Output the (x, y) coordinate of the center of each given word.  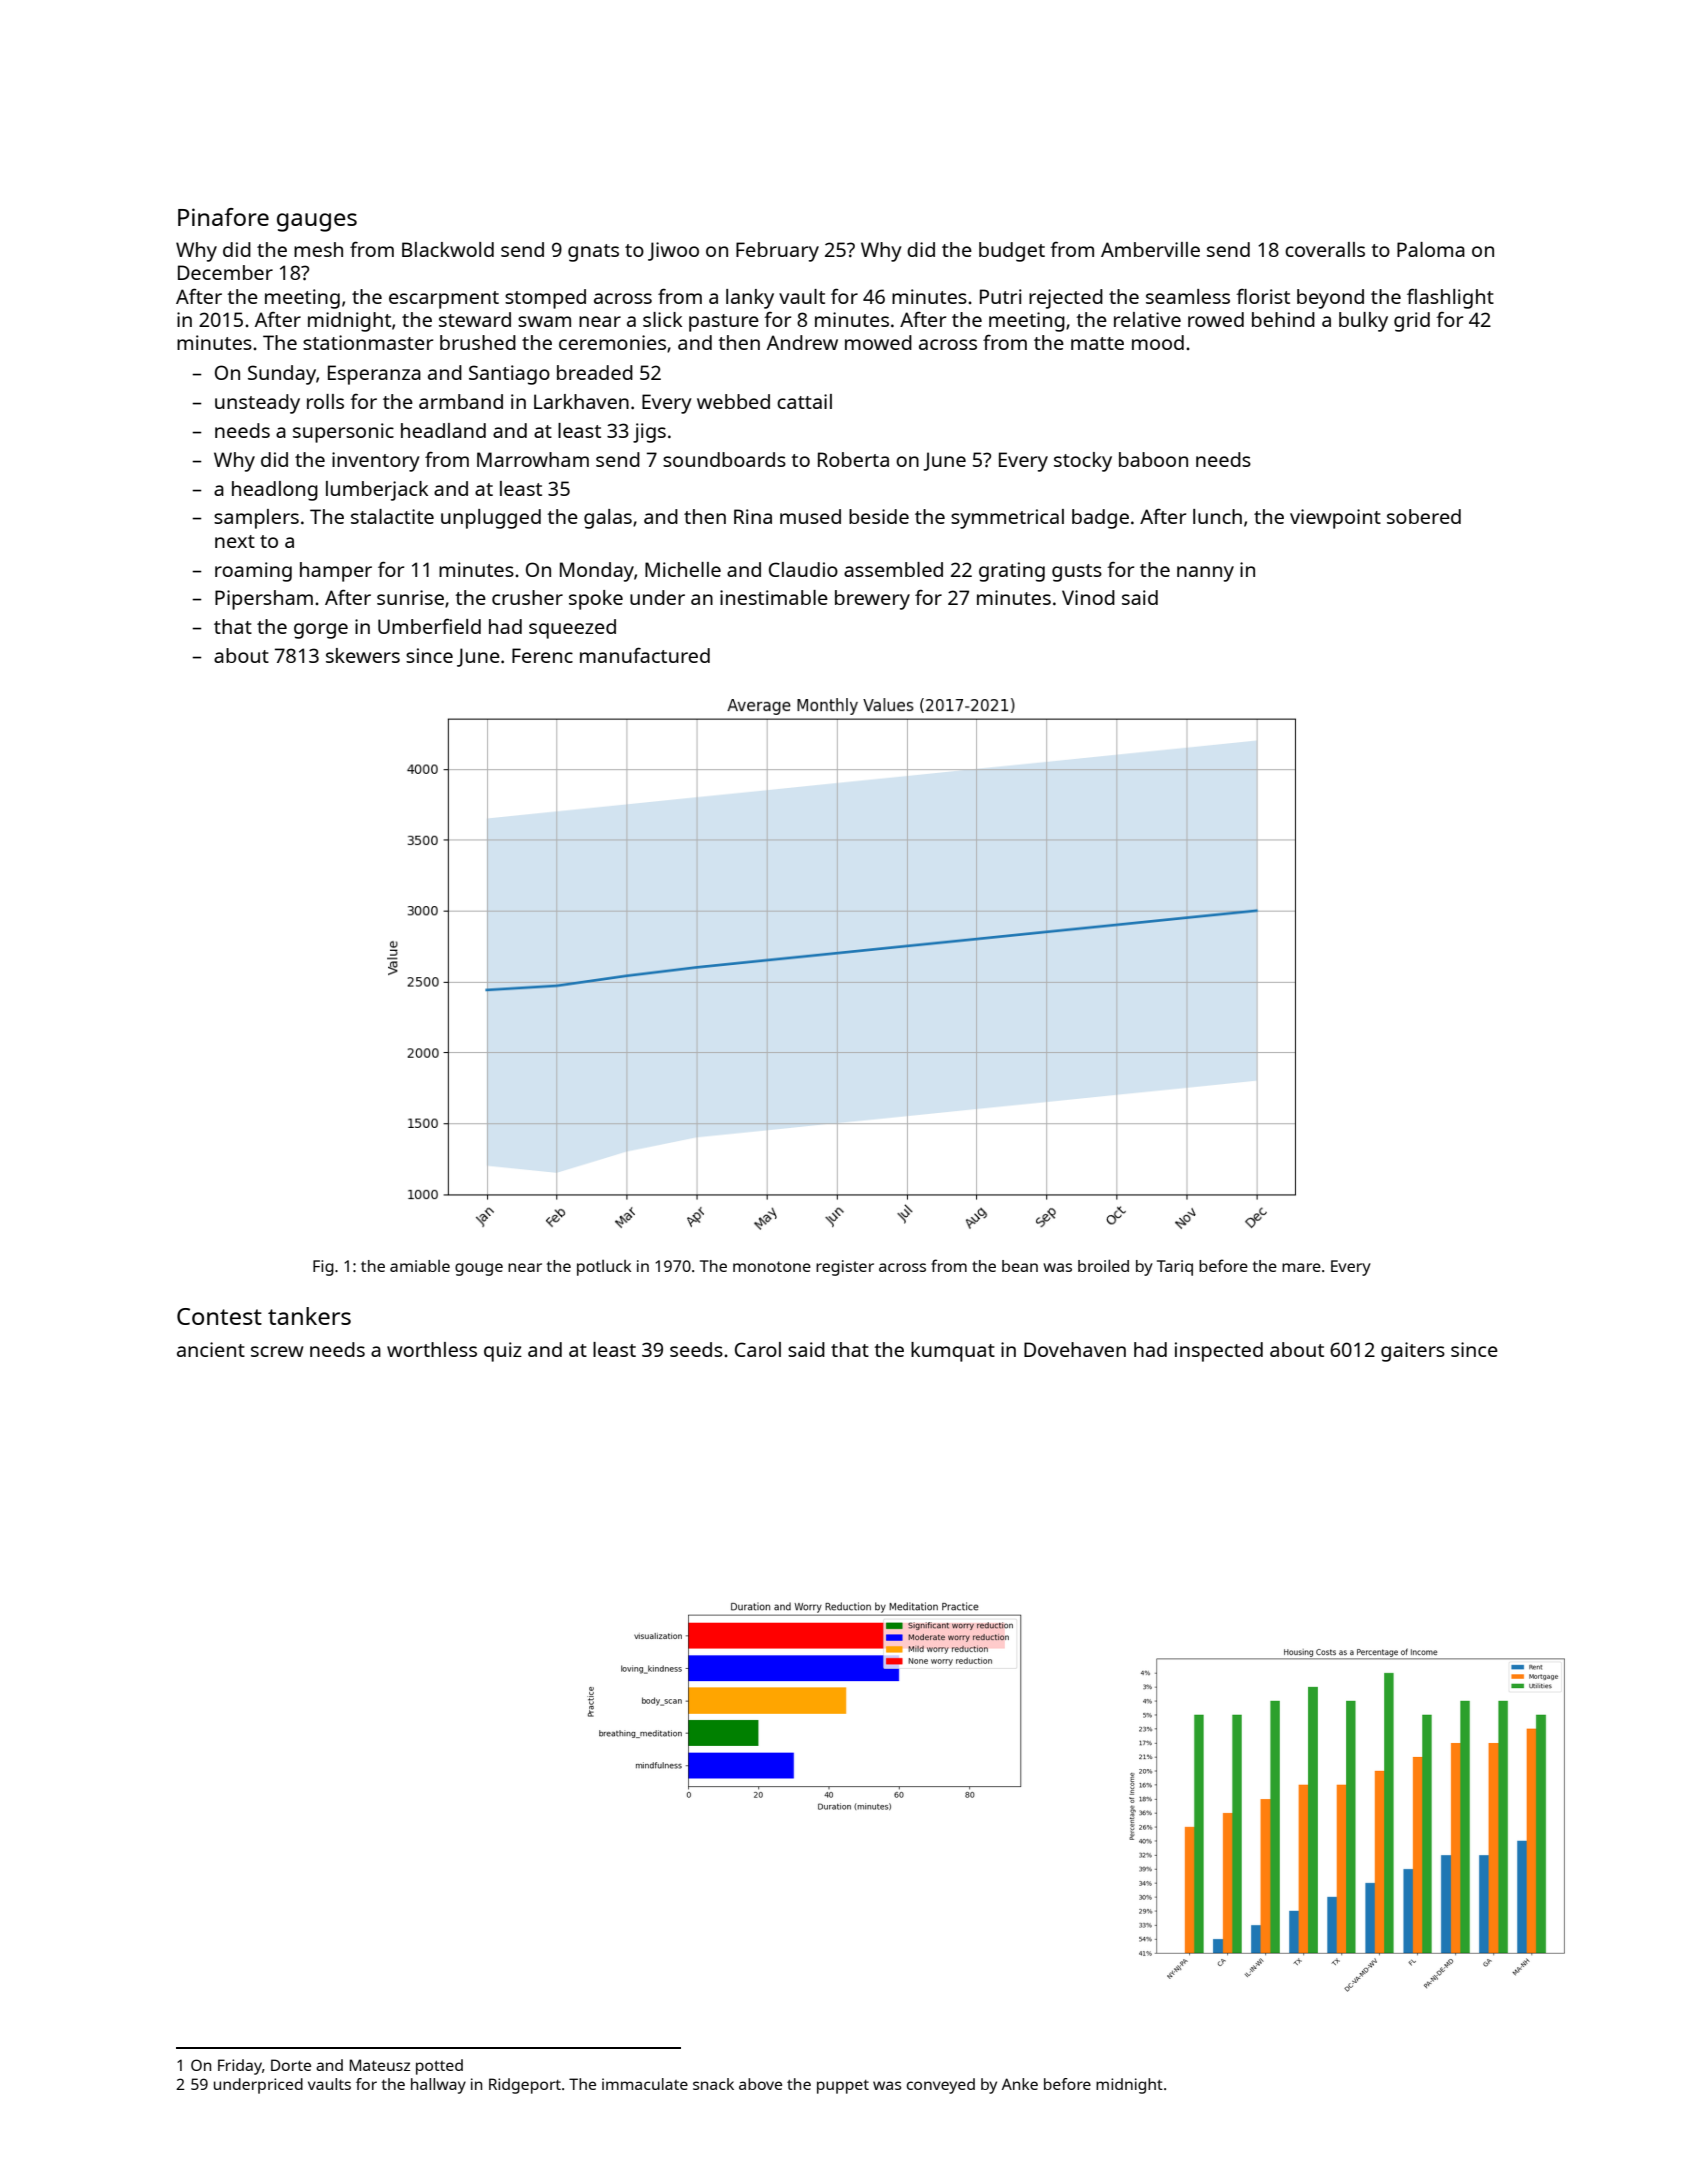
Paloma (1431, 249)
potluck (604, 1268)
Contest (219, 1316)
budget (1012, 252)
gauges (317, 222)
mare (1301, 1267)
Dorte (291, 2065)
